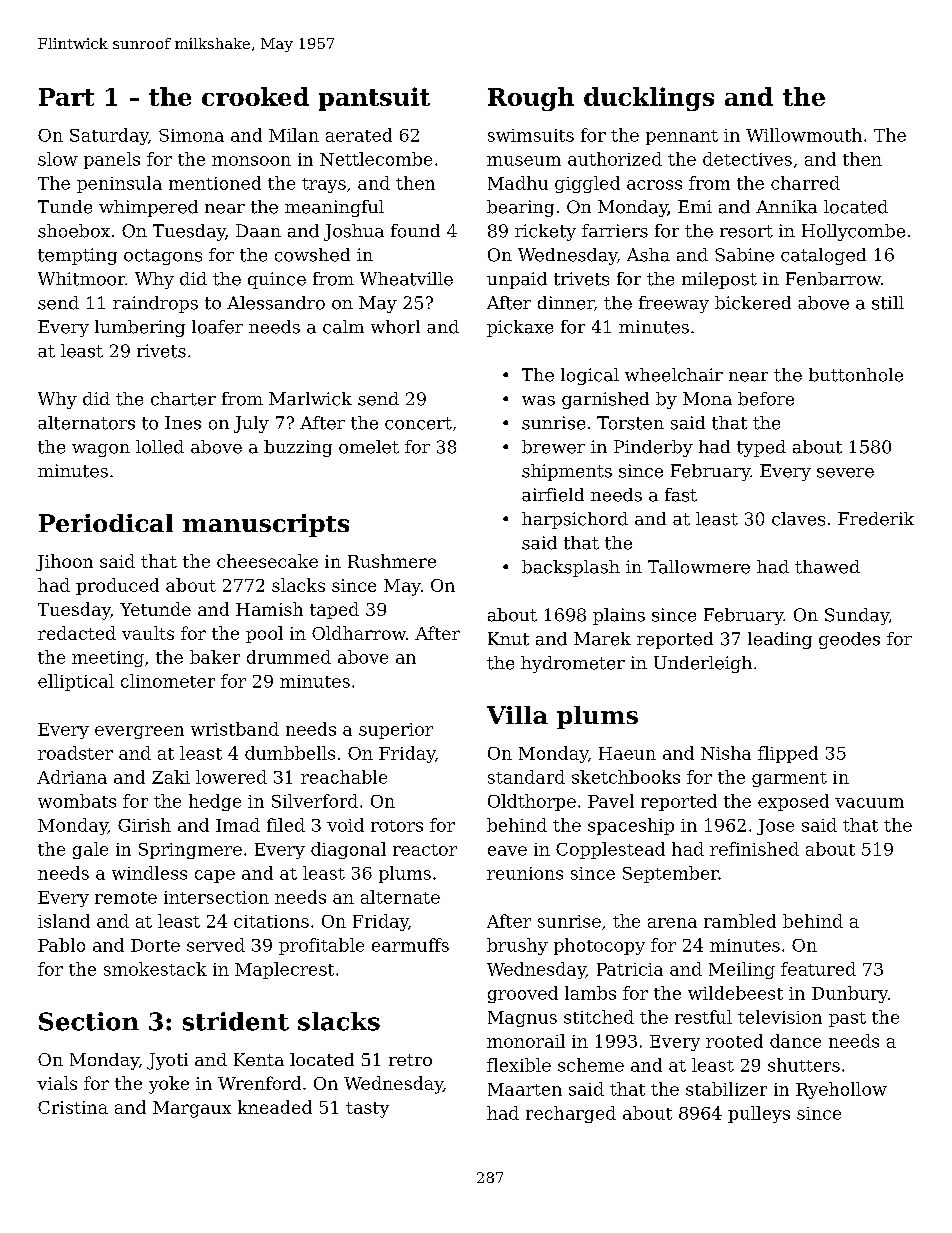 This screenshot has width=952, height=1233. Describe the element at coordinates (746, 231) in the screenshot. I see `resort` at that location.
